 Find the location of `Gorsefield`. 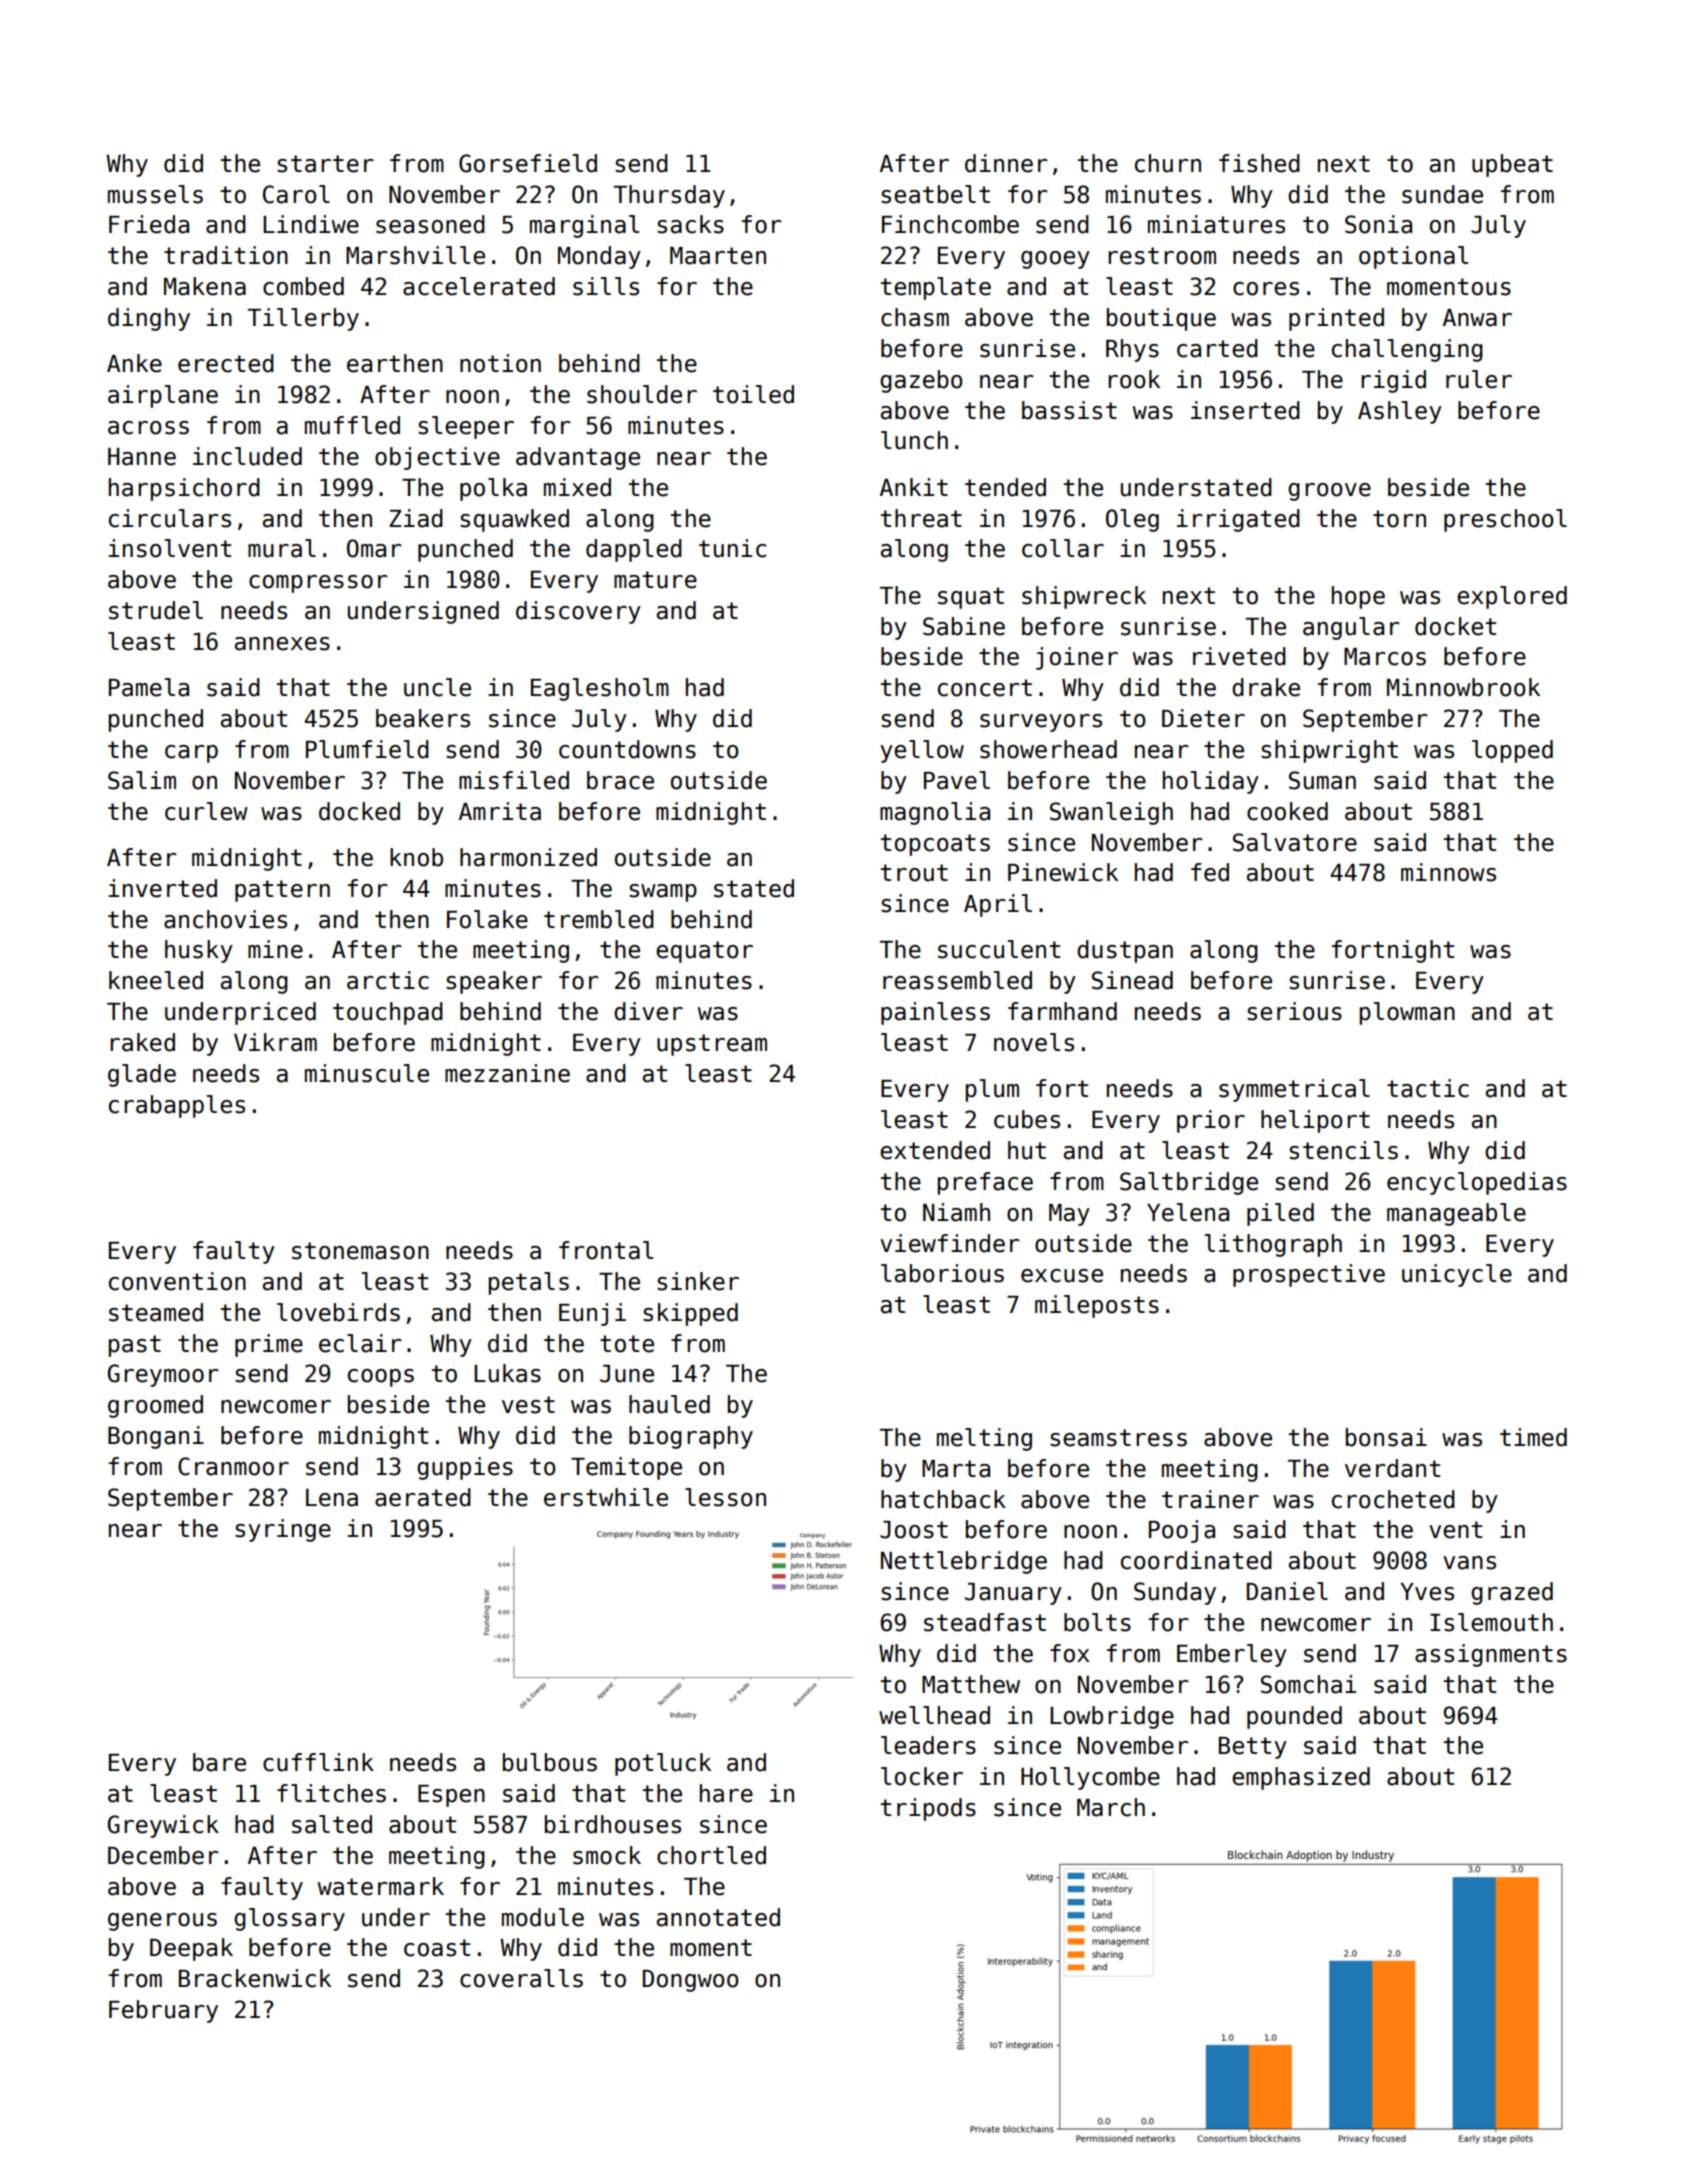

Gorsefield is located at coordinates (528, 163).
